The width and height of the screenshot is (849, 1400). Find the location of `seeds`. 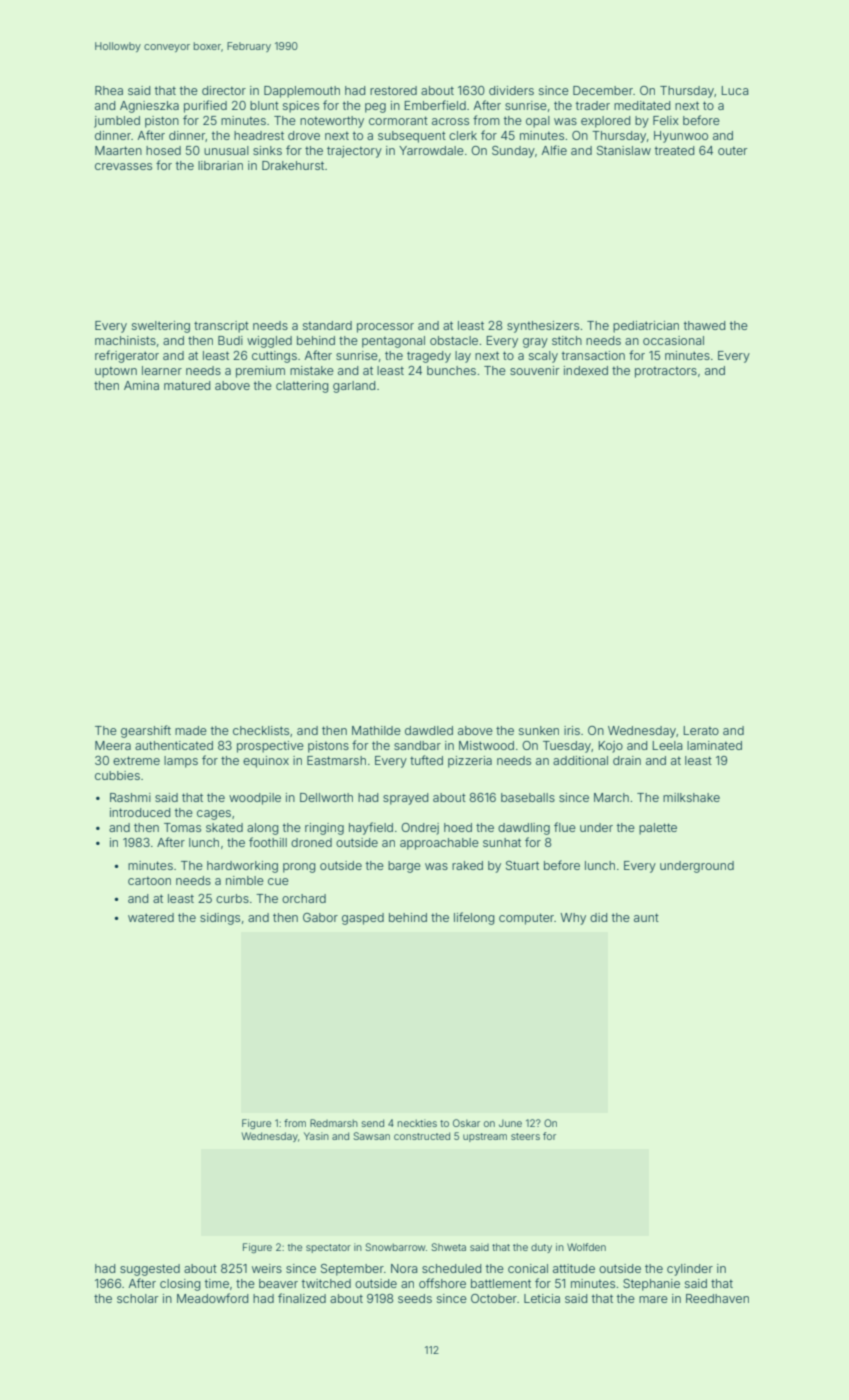

seeds is located at coordinates (415, 1298).
